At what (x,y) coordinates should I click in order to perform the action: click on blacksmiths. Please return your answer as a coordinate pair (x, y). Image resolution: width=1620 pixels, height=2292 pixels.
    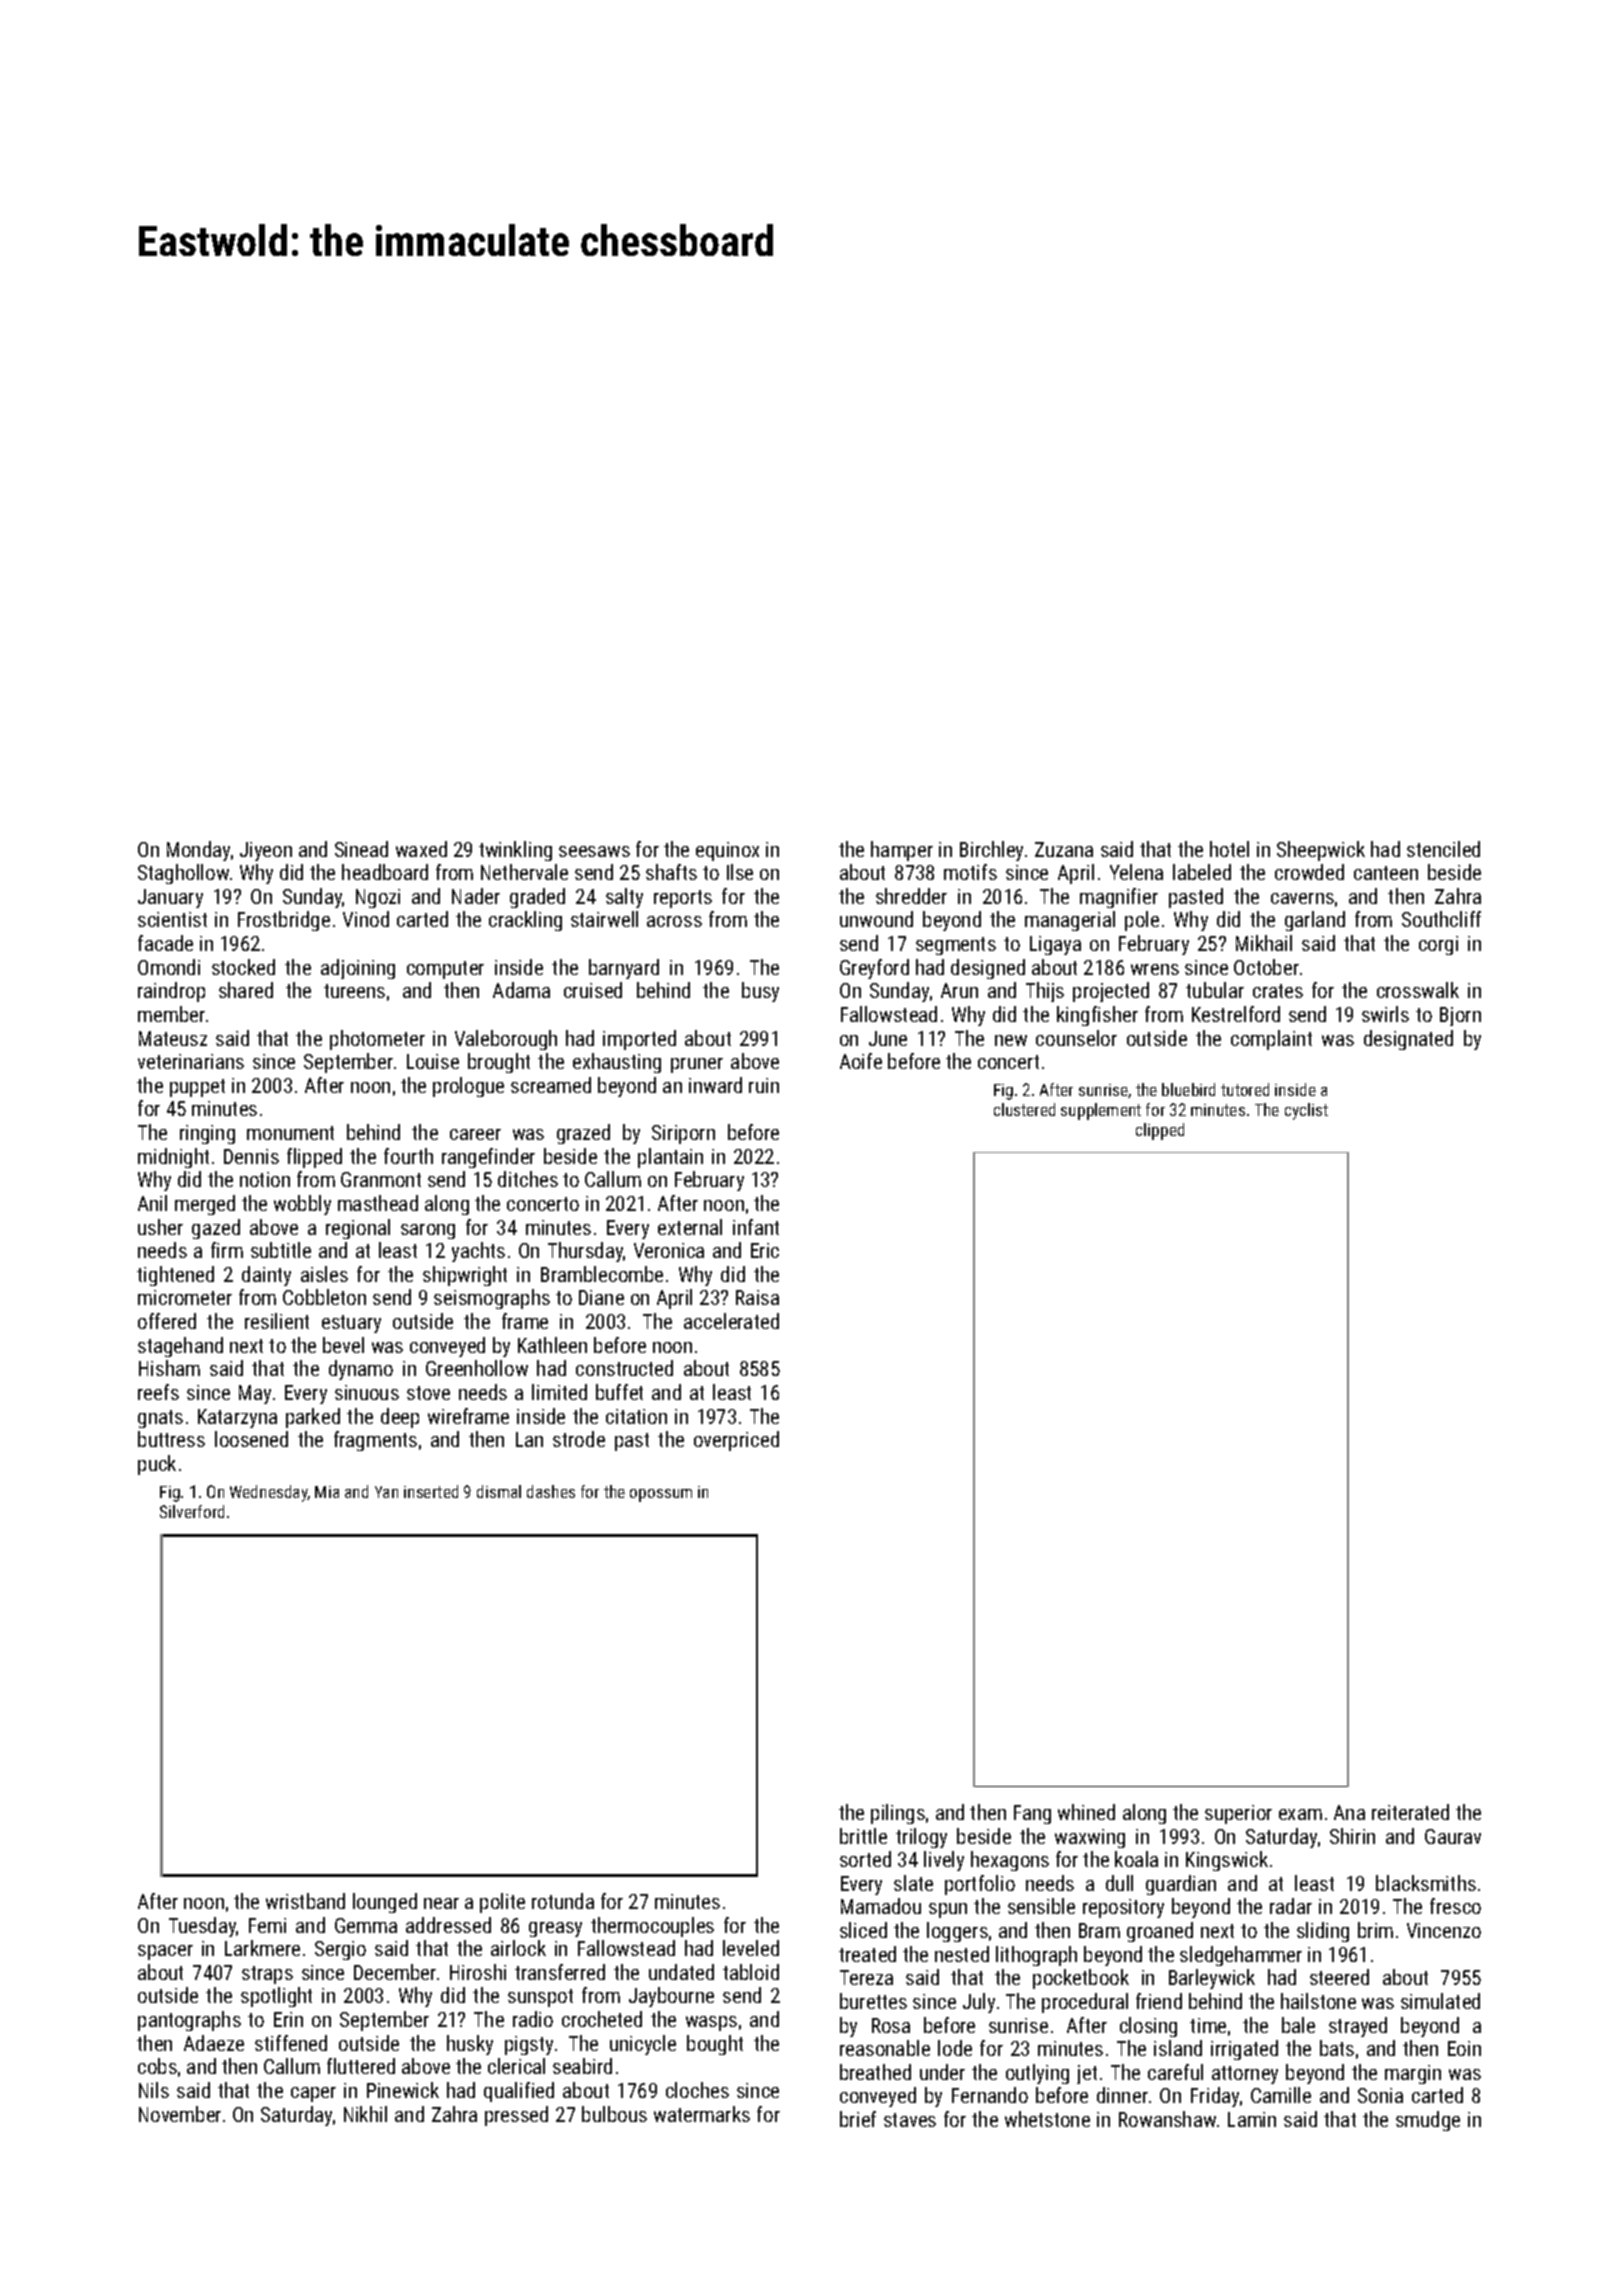
    Looking at the image, I should click on (1426, 1883).
